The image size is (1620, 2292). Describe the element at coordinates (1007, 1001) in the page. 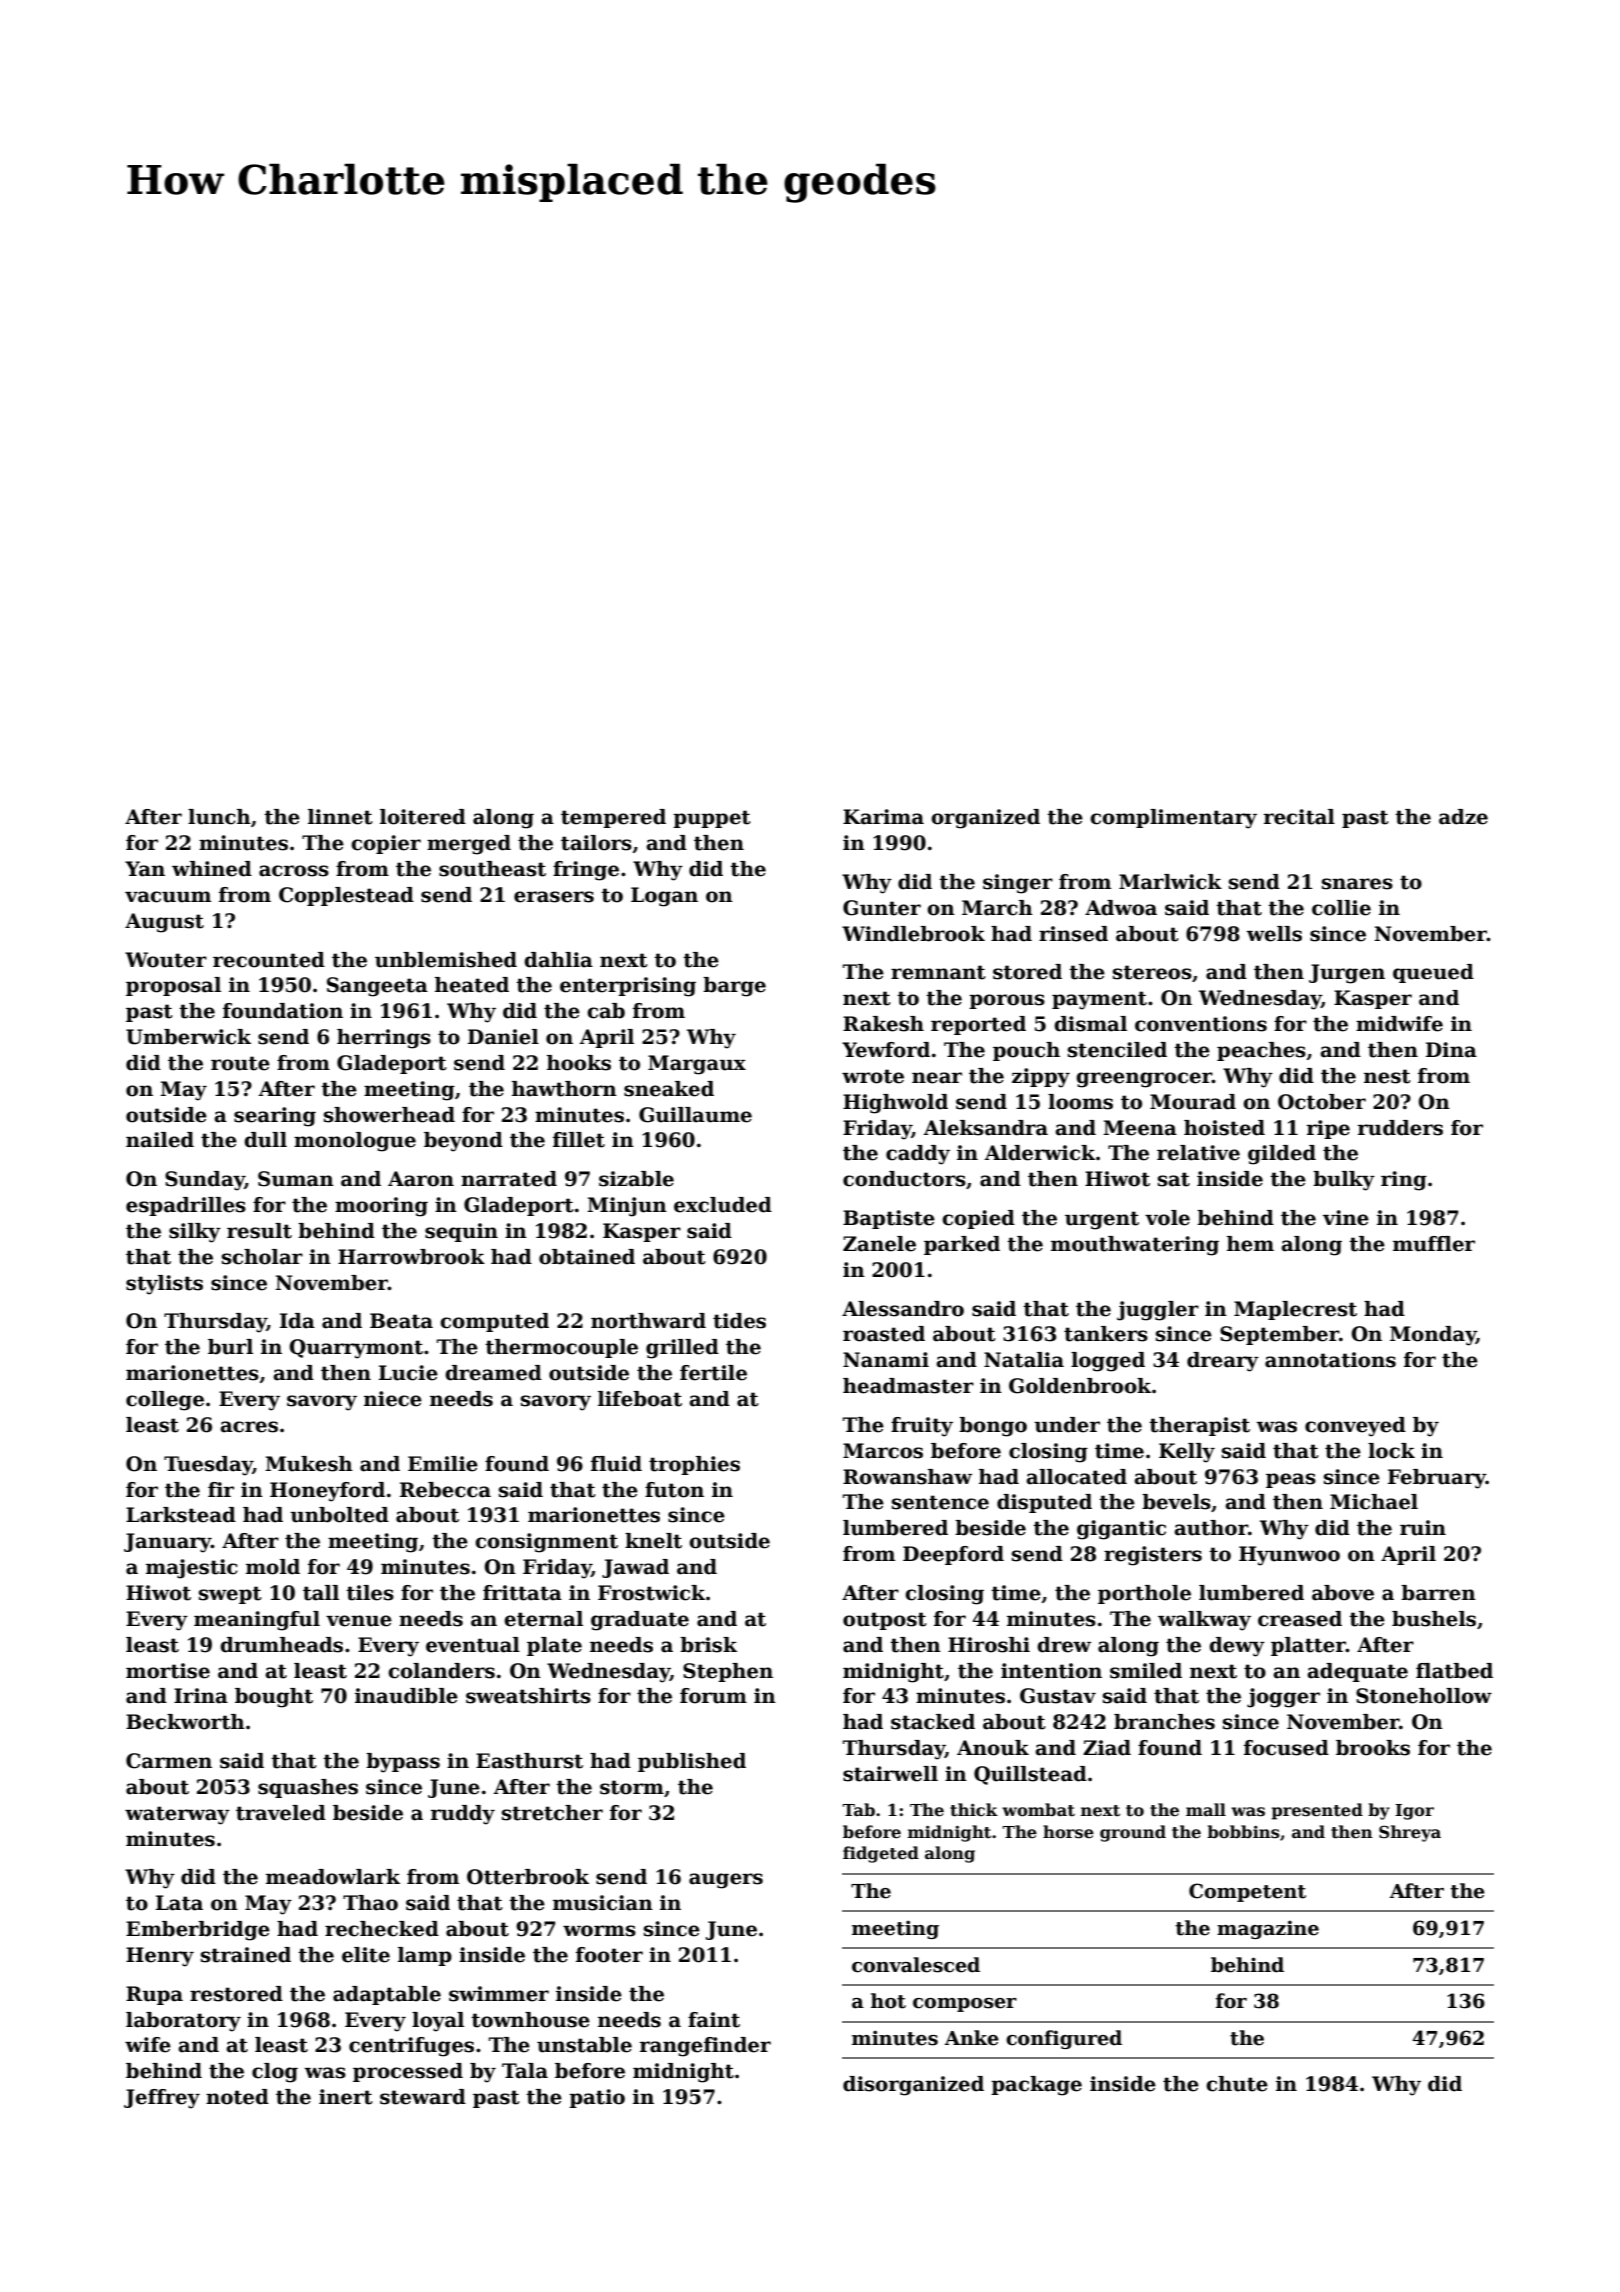

I see `porous` at that location.
